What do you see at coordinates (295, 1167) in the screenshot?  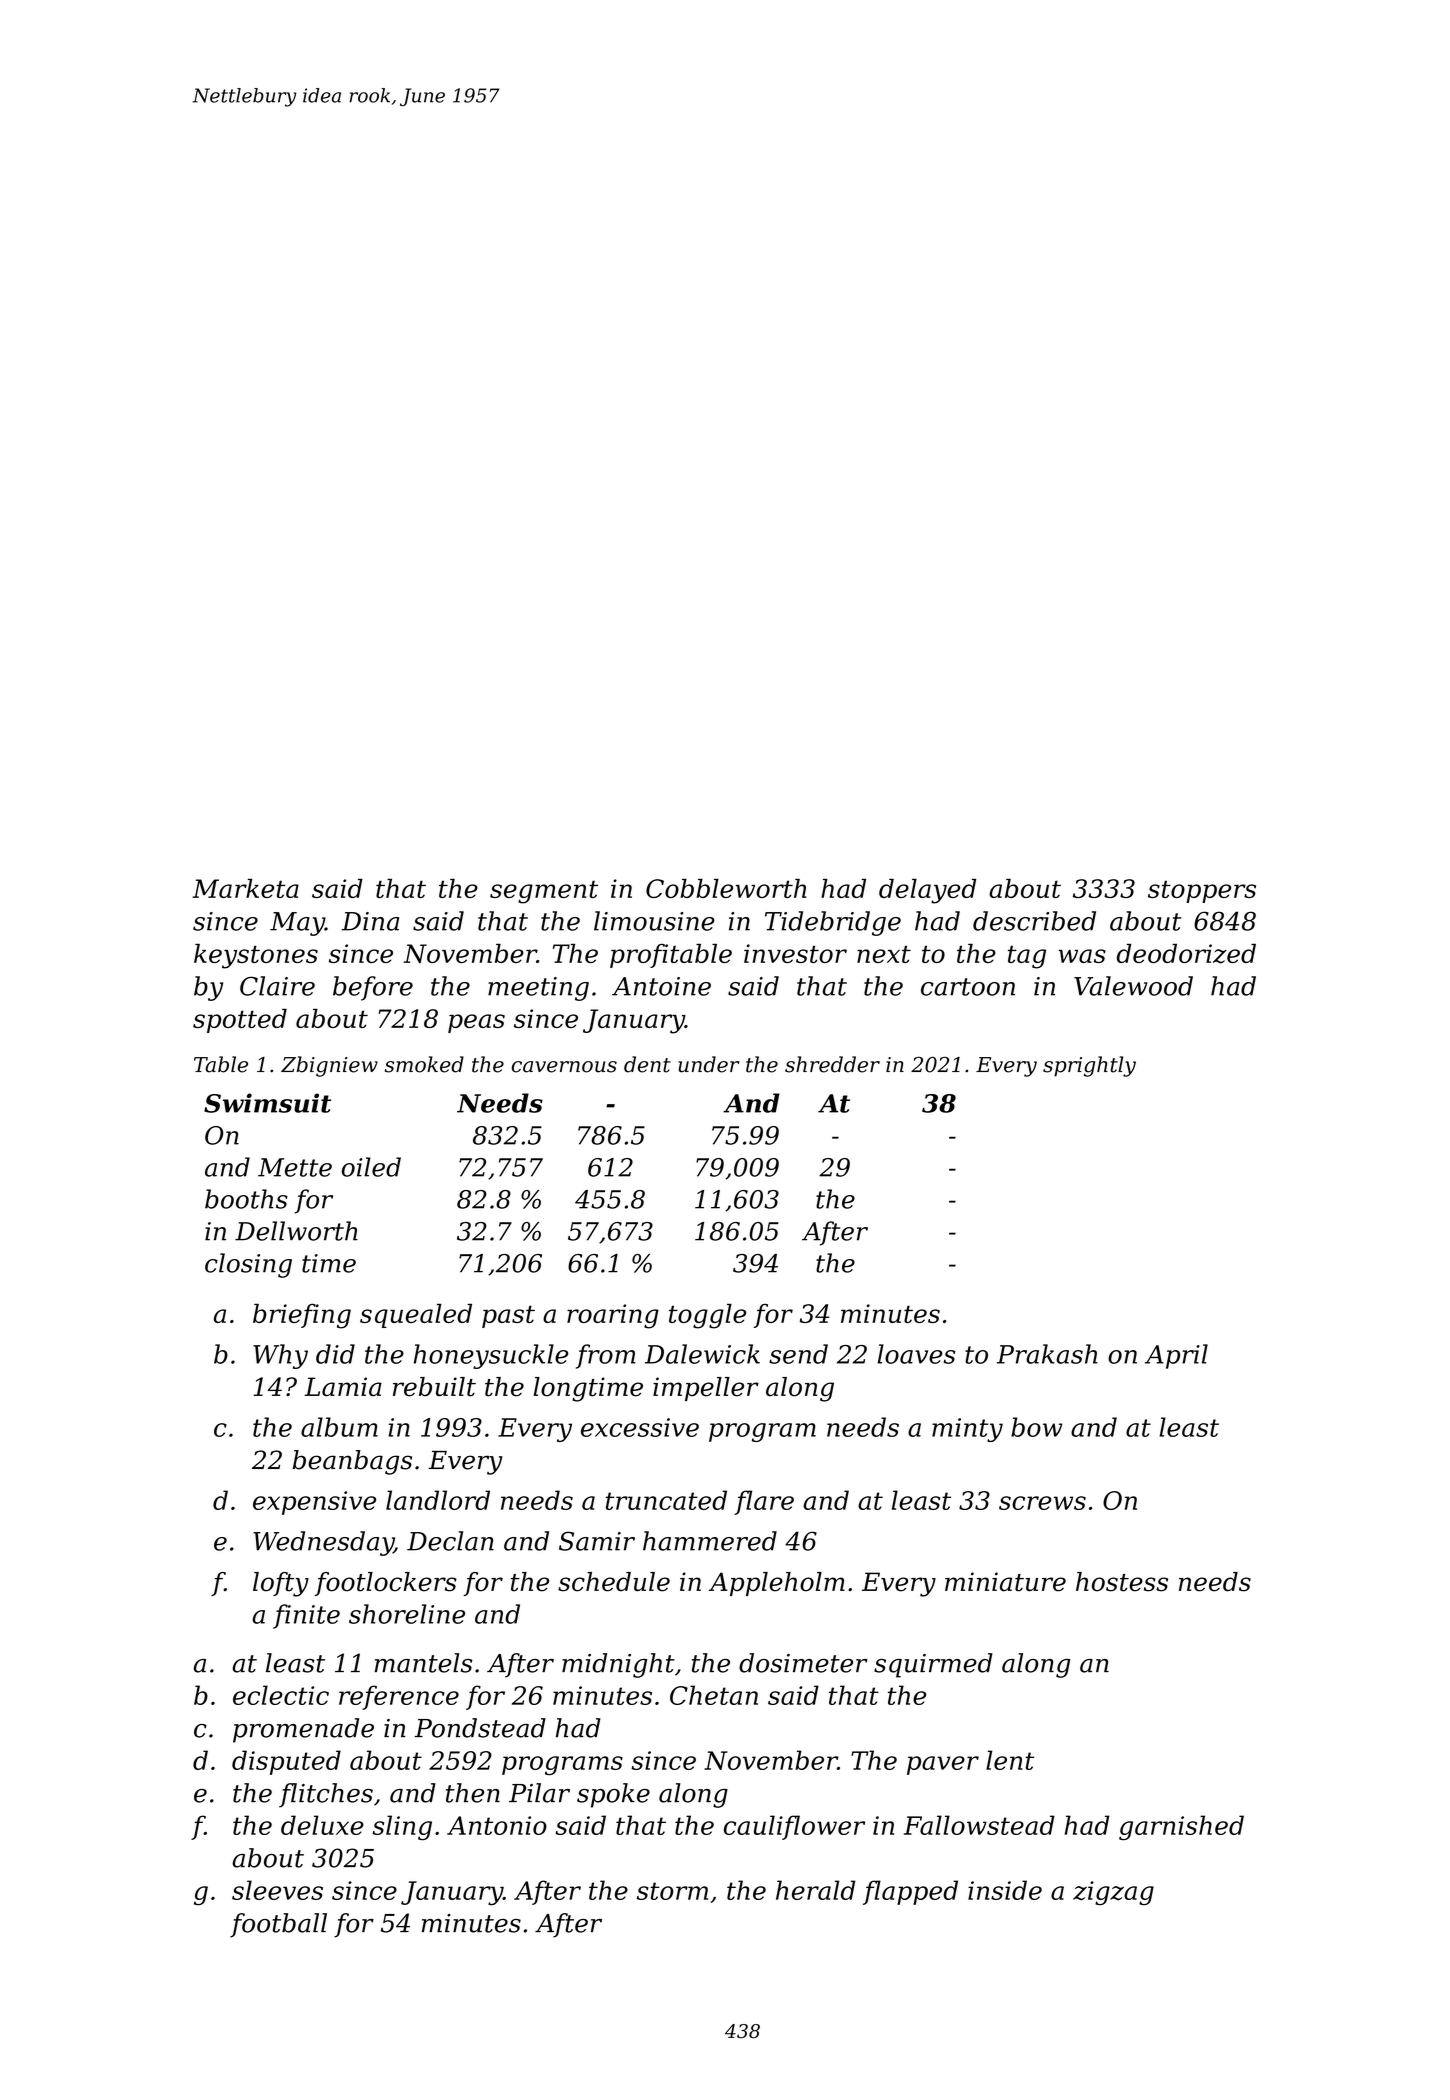 I see `Mette` at bounding box center [295, 1167].
